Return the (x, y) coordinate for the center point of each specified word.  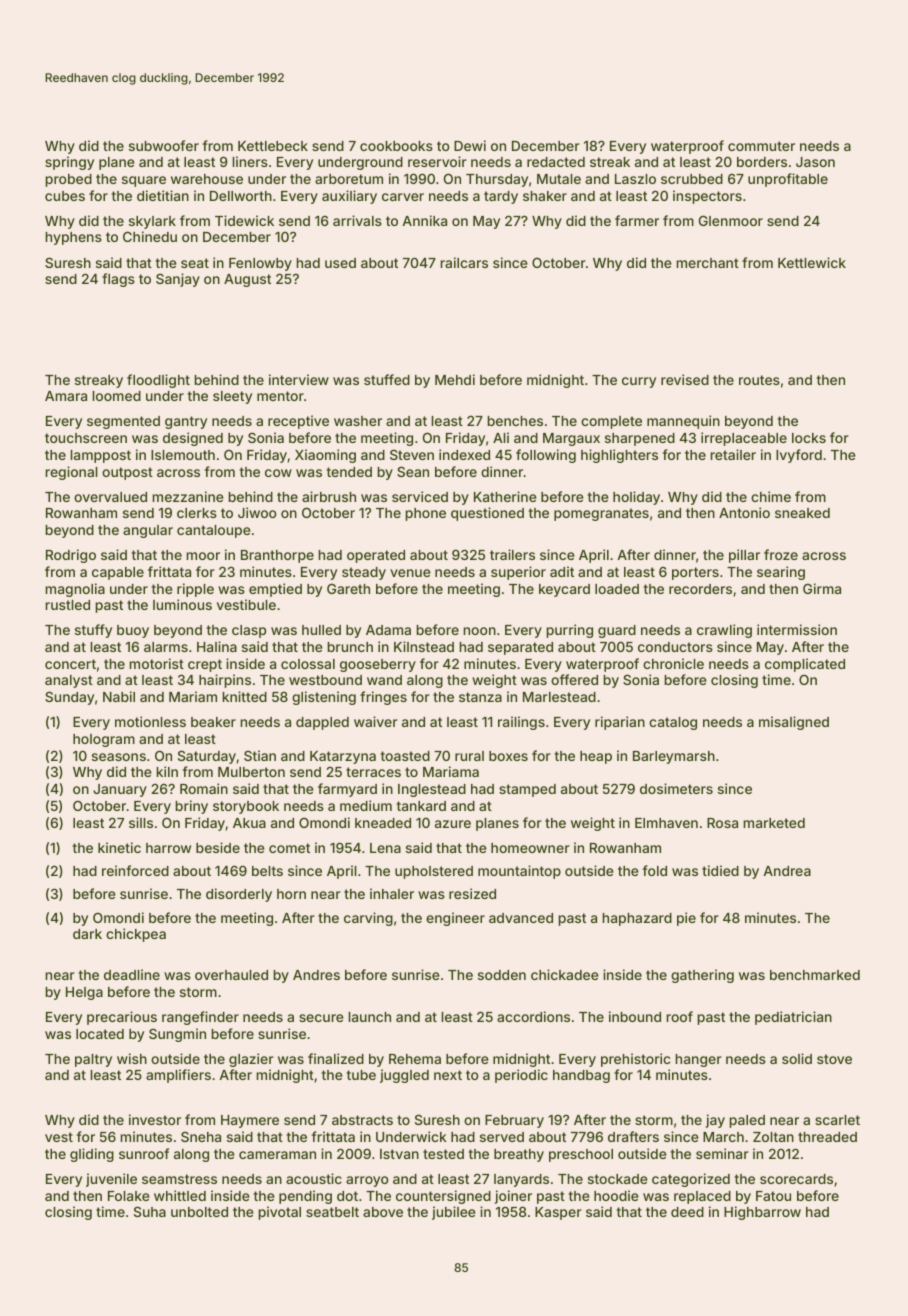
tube (361, 1075)
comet (289, 848)
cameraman (277, 1155)
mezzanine (188, 496)
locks (809, 438)
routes (759, 380)
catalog (673, 723)
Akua (249, 823)
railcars (464, 262)
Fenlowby (260, 264)
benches (515, 421)
